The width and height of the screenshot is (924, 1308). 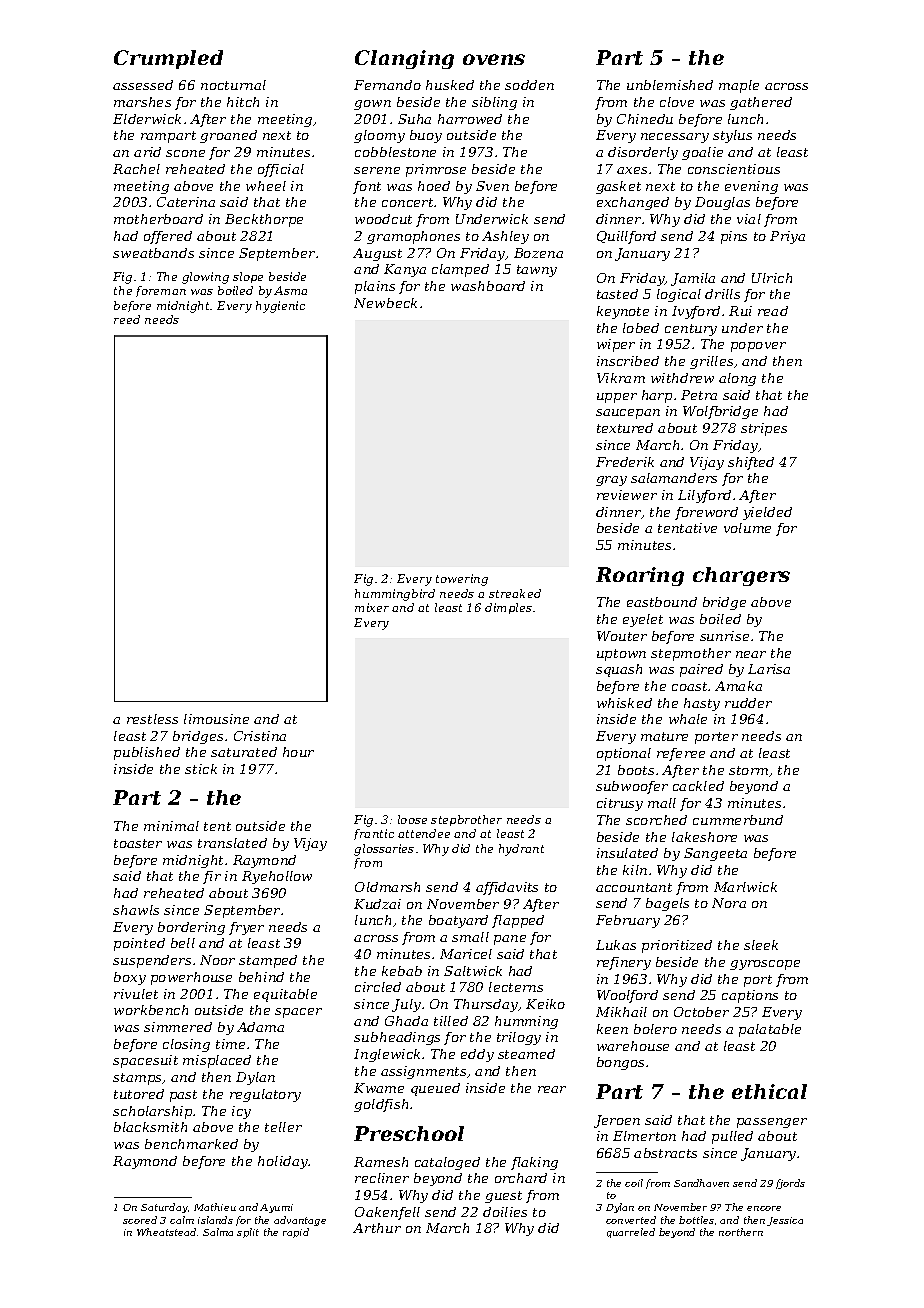 What do you see at coordinates (747, 528) in the screenshot?
I see `volume` at bounding box center [747, 528].
